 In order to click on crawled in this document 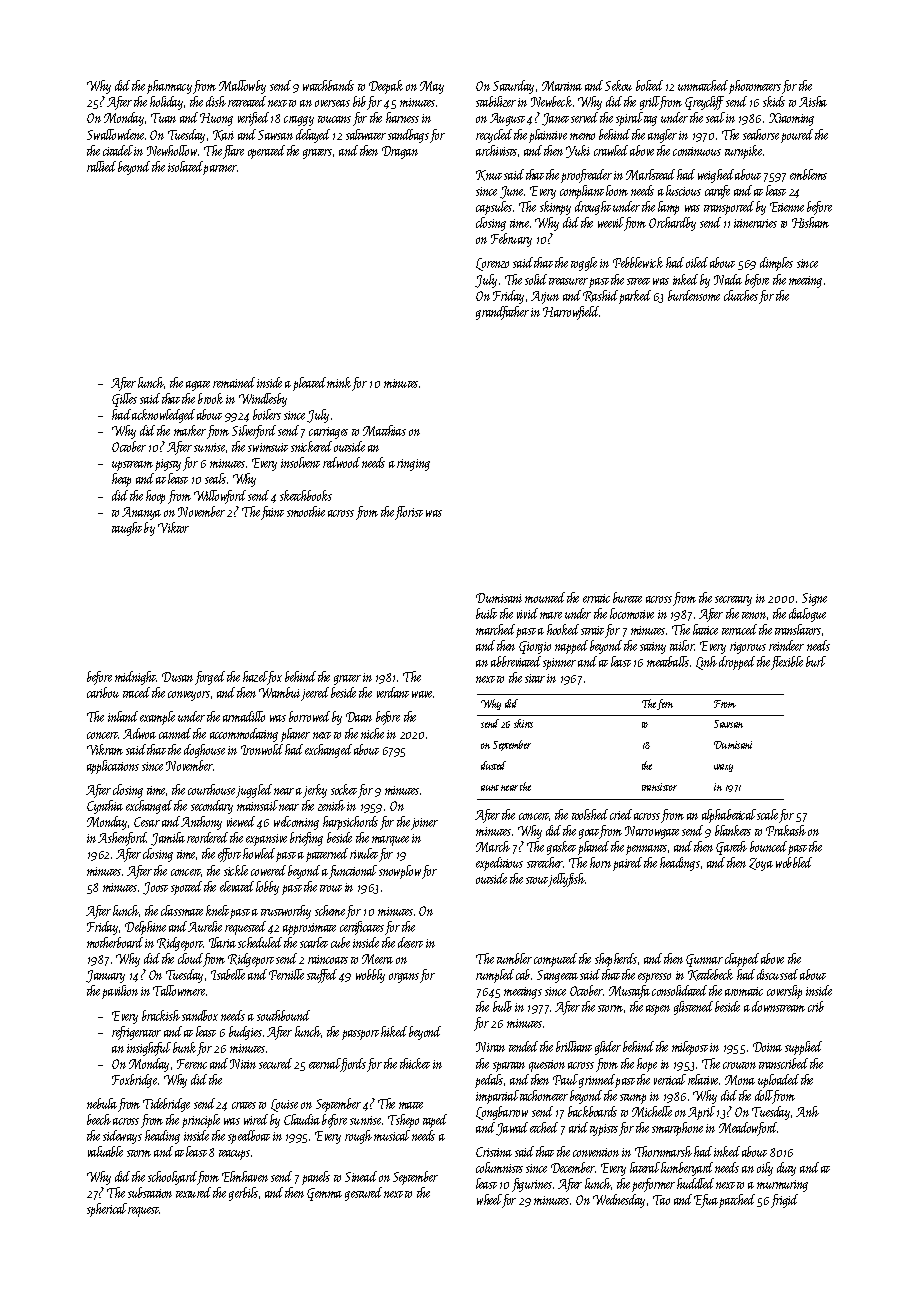, I will do `click(611, 150)`.
